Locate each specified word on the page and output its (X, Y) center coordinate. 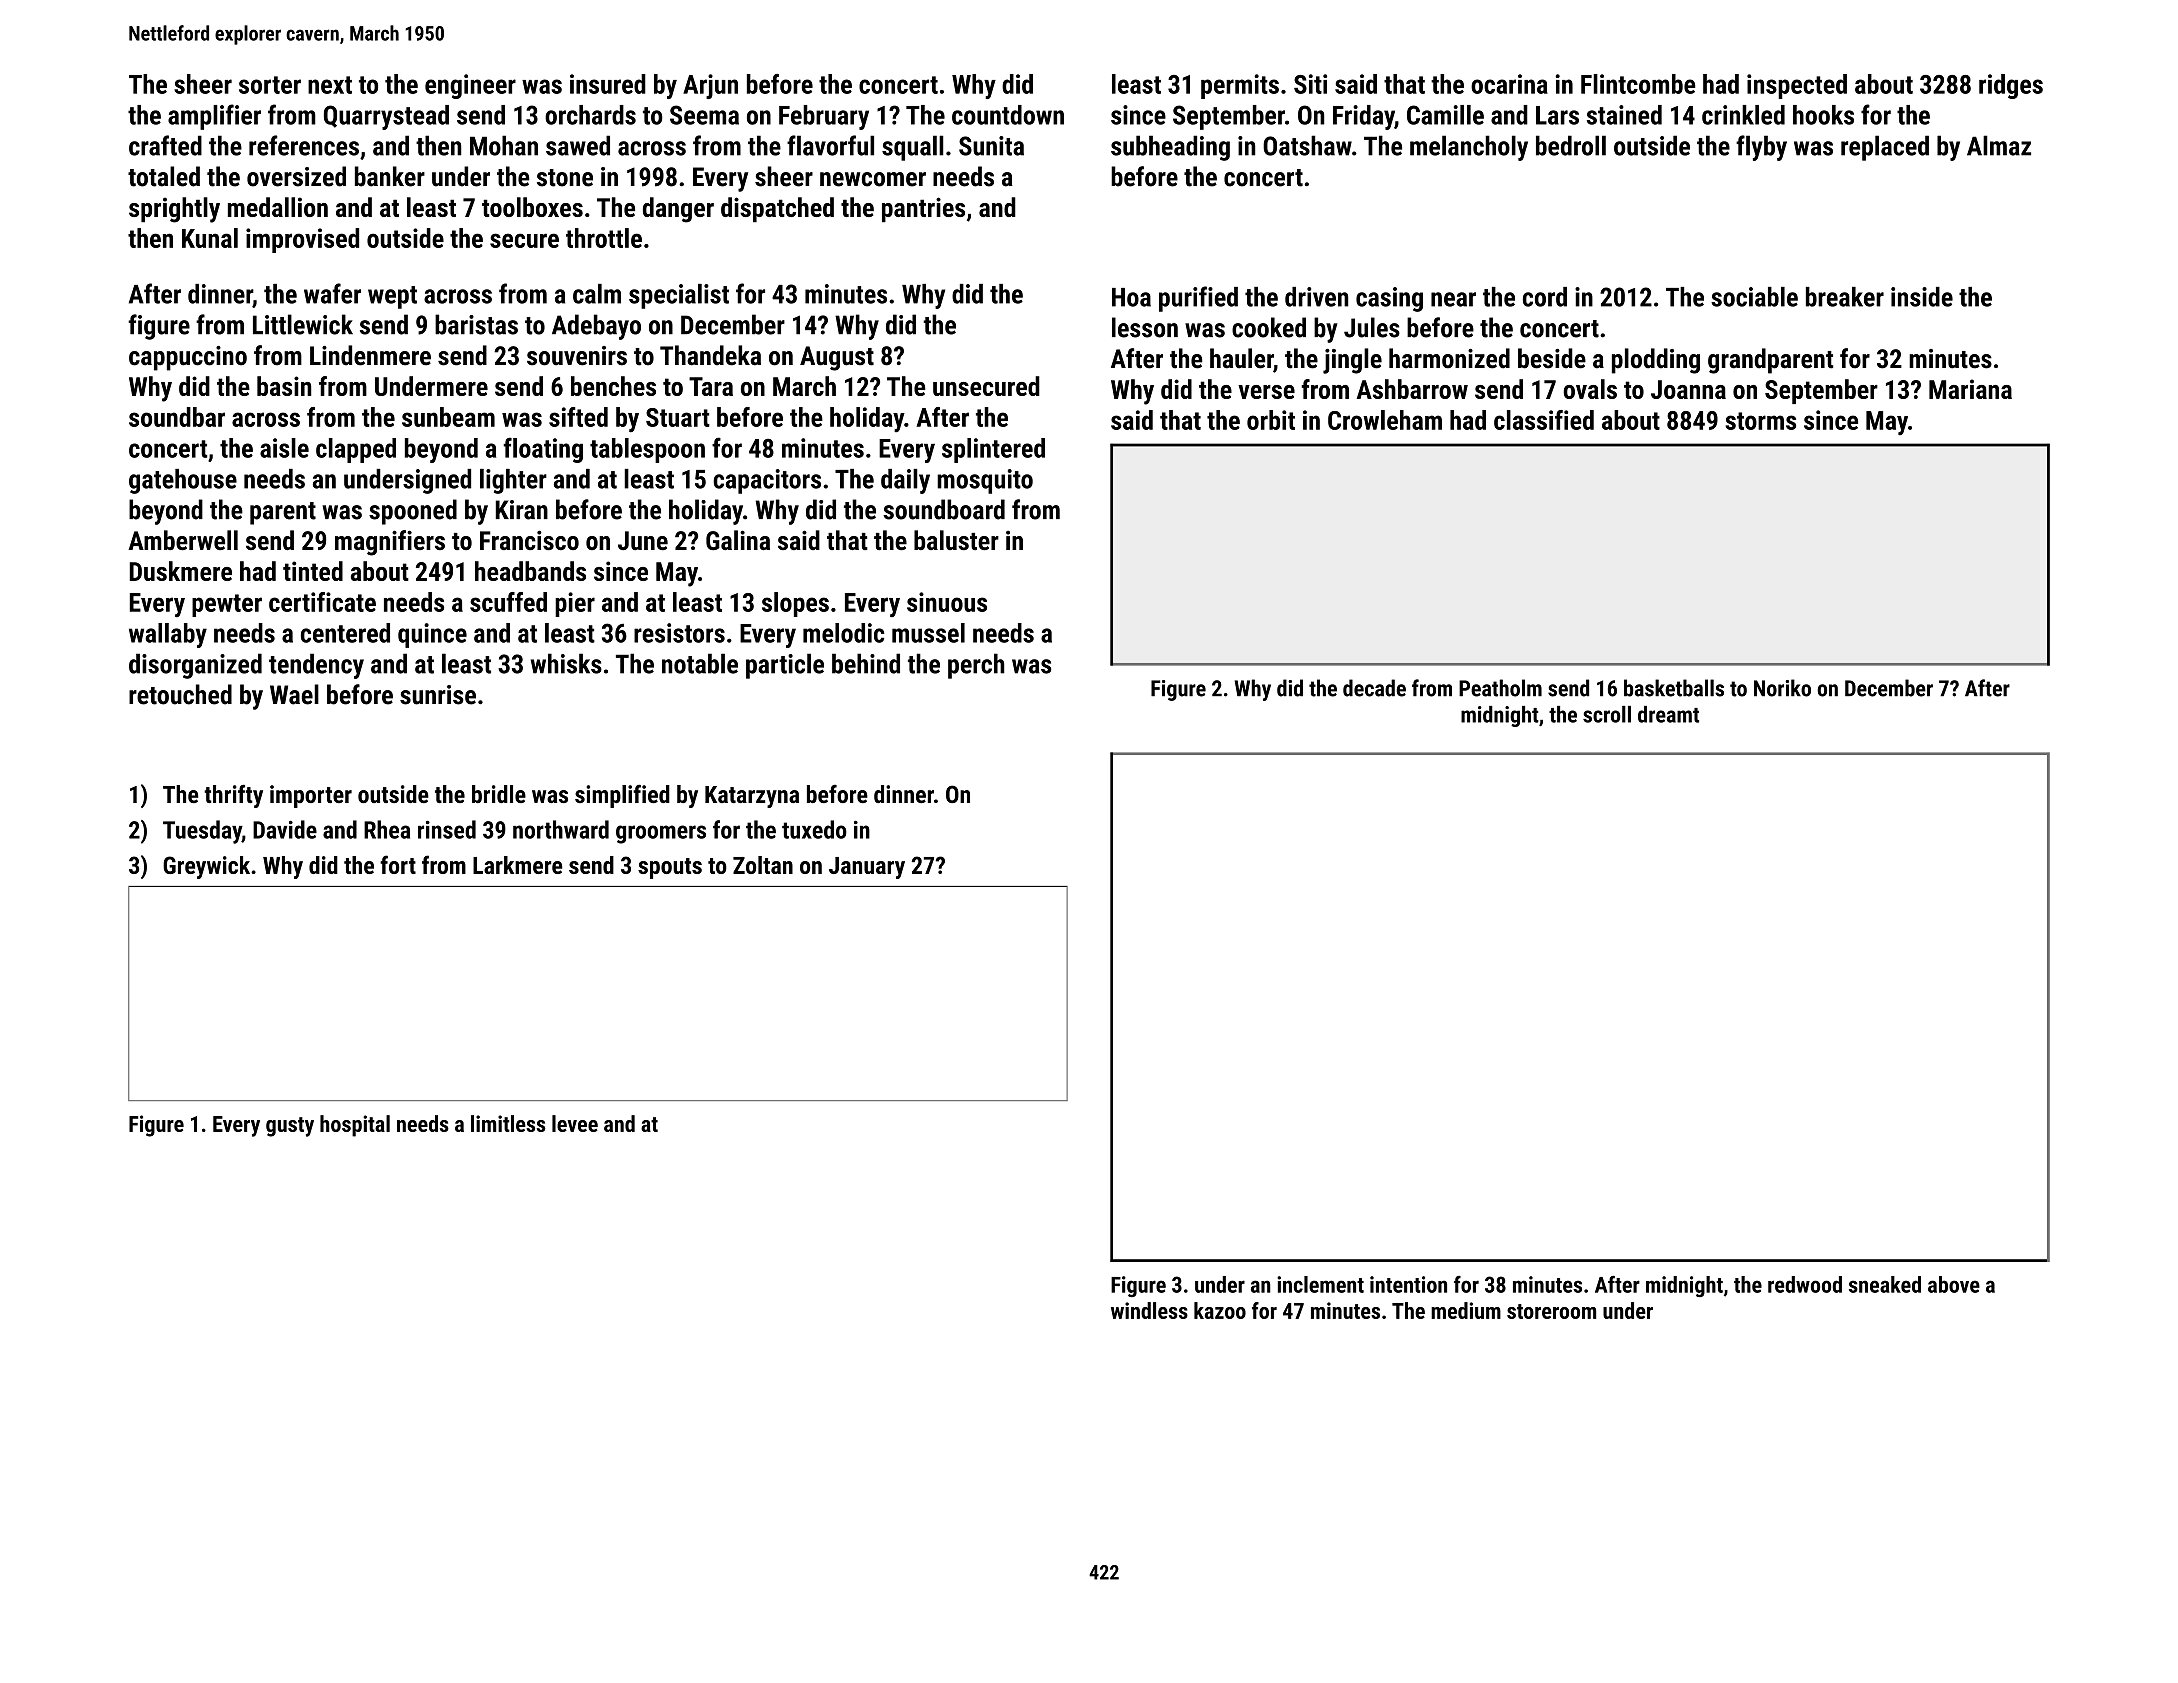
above (1954, 1284)
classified (1544, 420)
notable (700, 663)
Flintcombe (1638, 84)
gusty (290, 1127)
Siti (1310, 84)
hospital (355, 1126)
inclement (1320, 1284)
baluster (956, 540)
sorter (270, 85)
